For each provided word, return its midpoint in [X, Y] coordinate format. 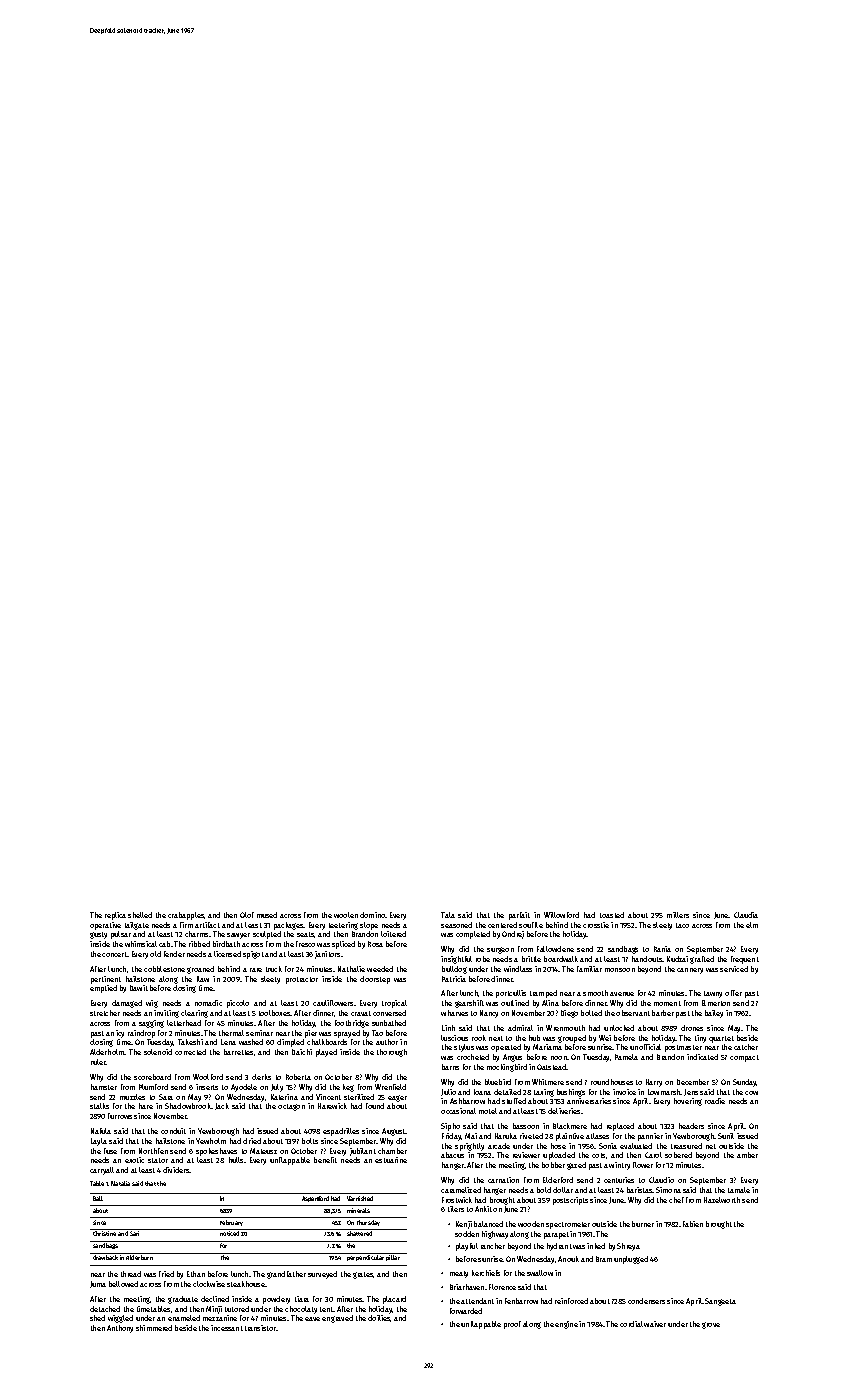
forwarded [466, 1311]
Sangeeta [720, 1302]
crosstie [596, 925]
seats [306, 935]
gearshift [469, 1004]
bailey [714, 1014]
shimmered [154, 1328]
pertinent [106, 980]
